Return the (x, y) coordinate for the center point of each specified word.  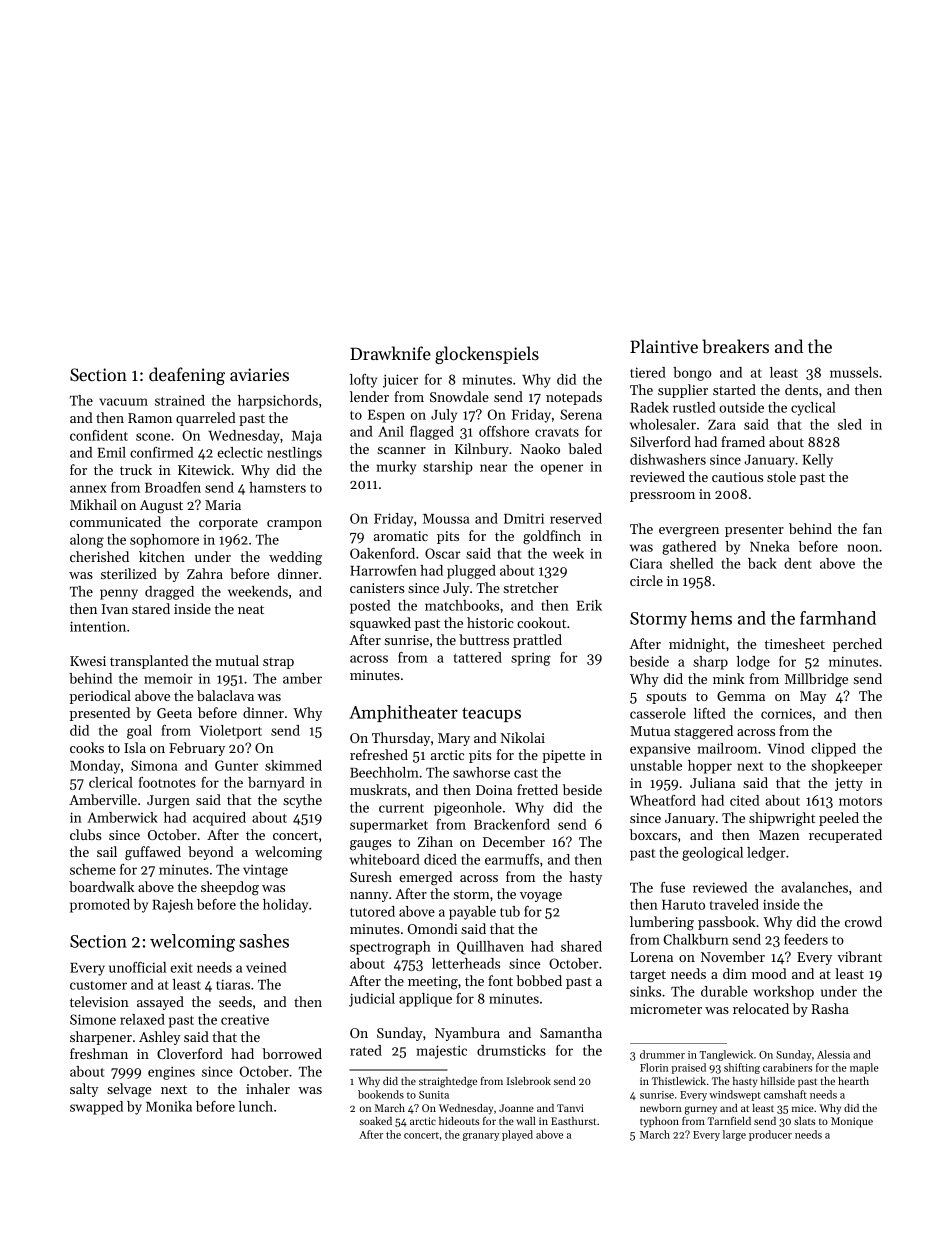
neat (251, 609)
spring (531, 659)
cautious (737, 477)
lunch (256, 1106)
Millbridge (816, 680)
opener (562, 469)
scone (153, 437)
